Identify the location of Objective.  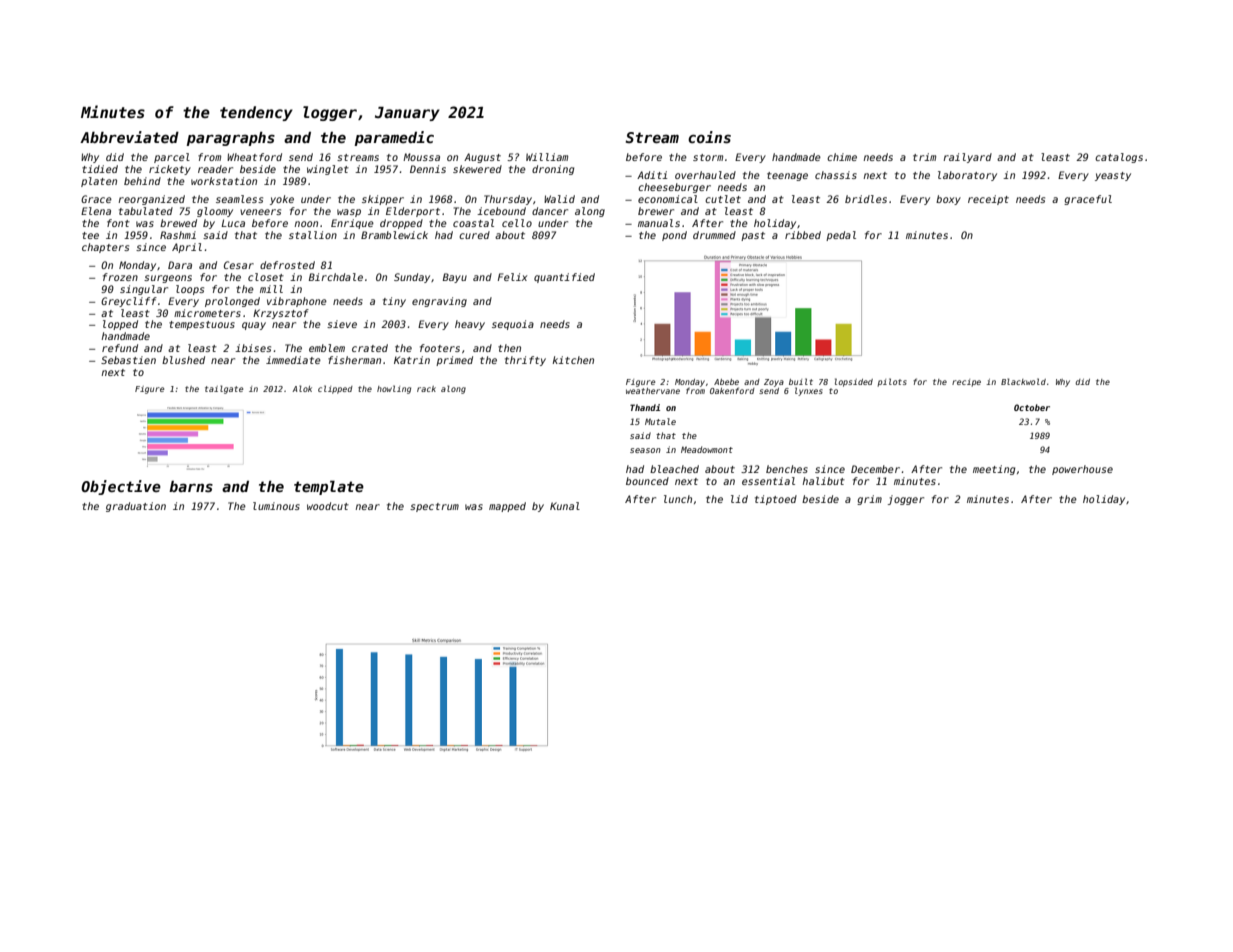
(121, 487).
